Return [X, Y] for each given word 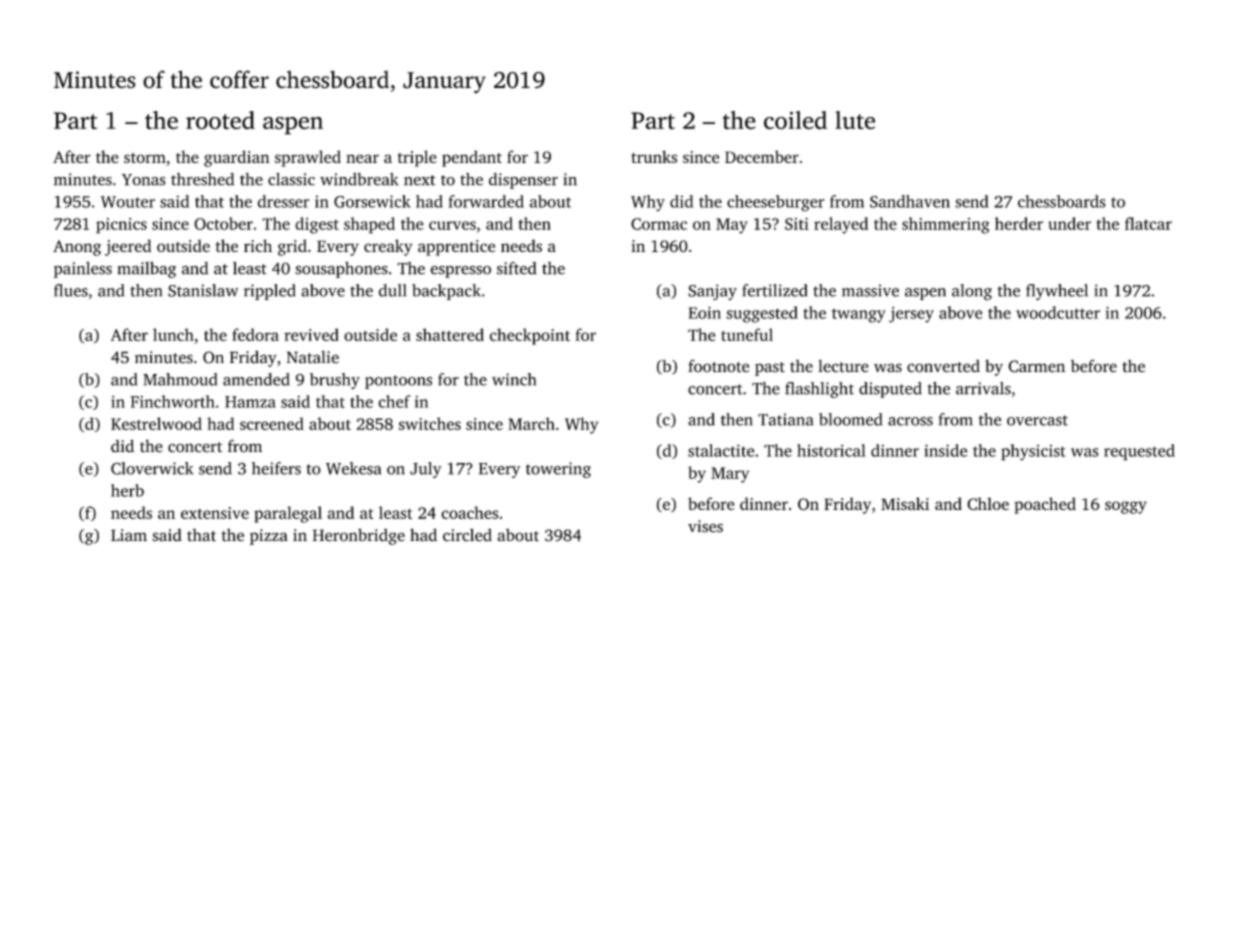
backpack [446, 292]
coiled [795, 120]
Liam [129, 535]
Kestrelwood [156, 423]
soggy [1126, 507]
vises [705, 526]
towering [558, 470]
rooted [220, 120]
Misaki [905, 503]
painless [83, 269]
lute [855, 120]
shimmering [946, 225]
